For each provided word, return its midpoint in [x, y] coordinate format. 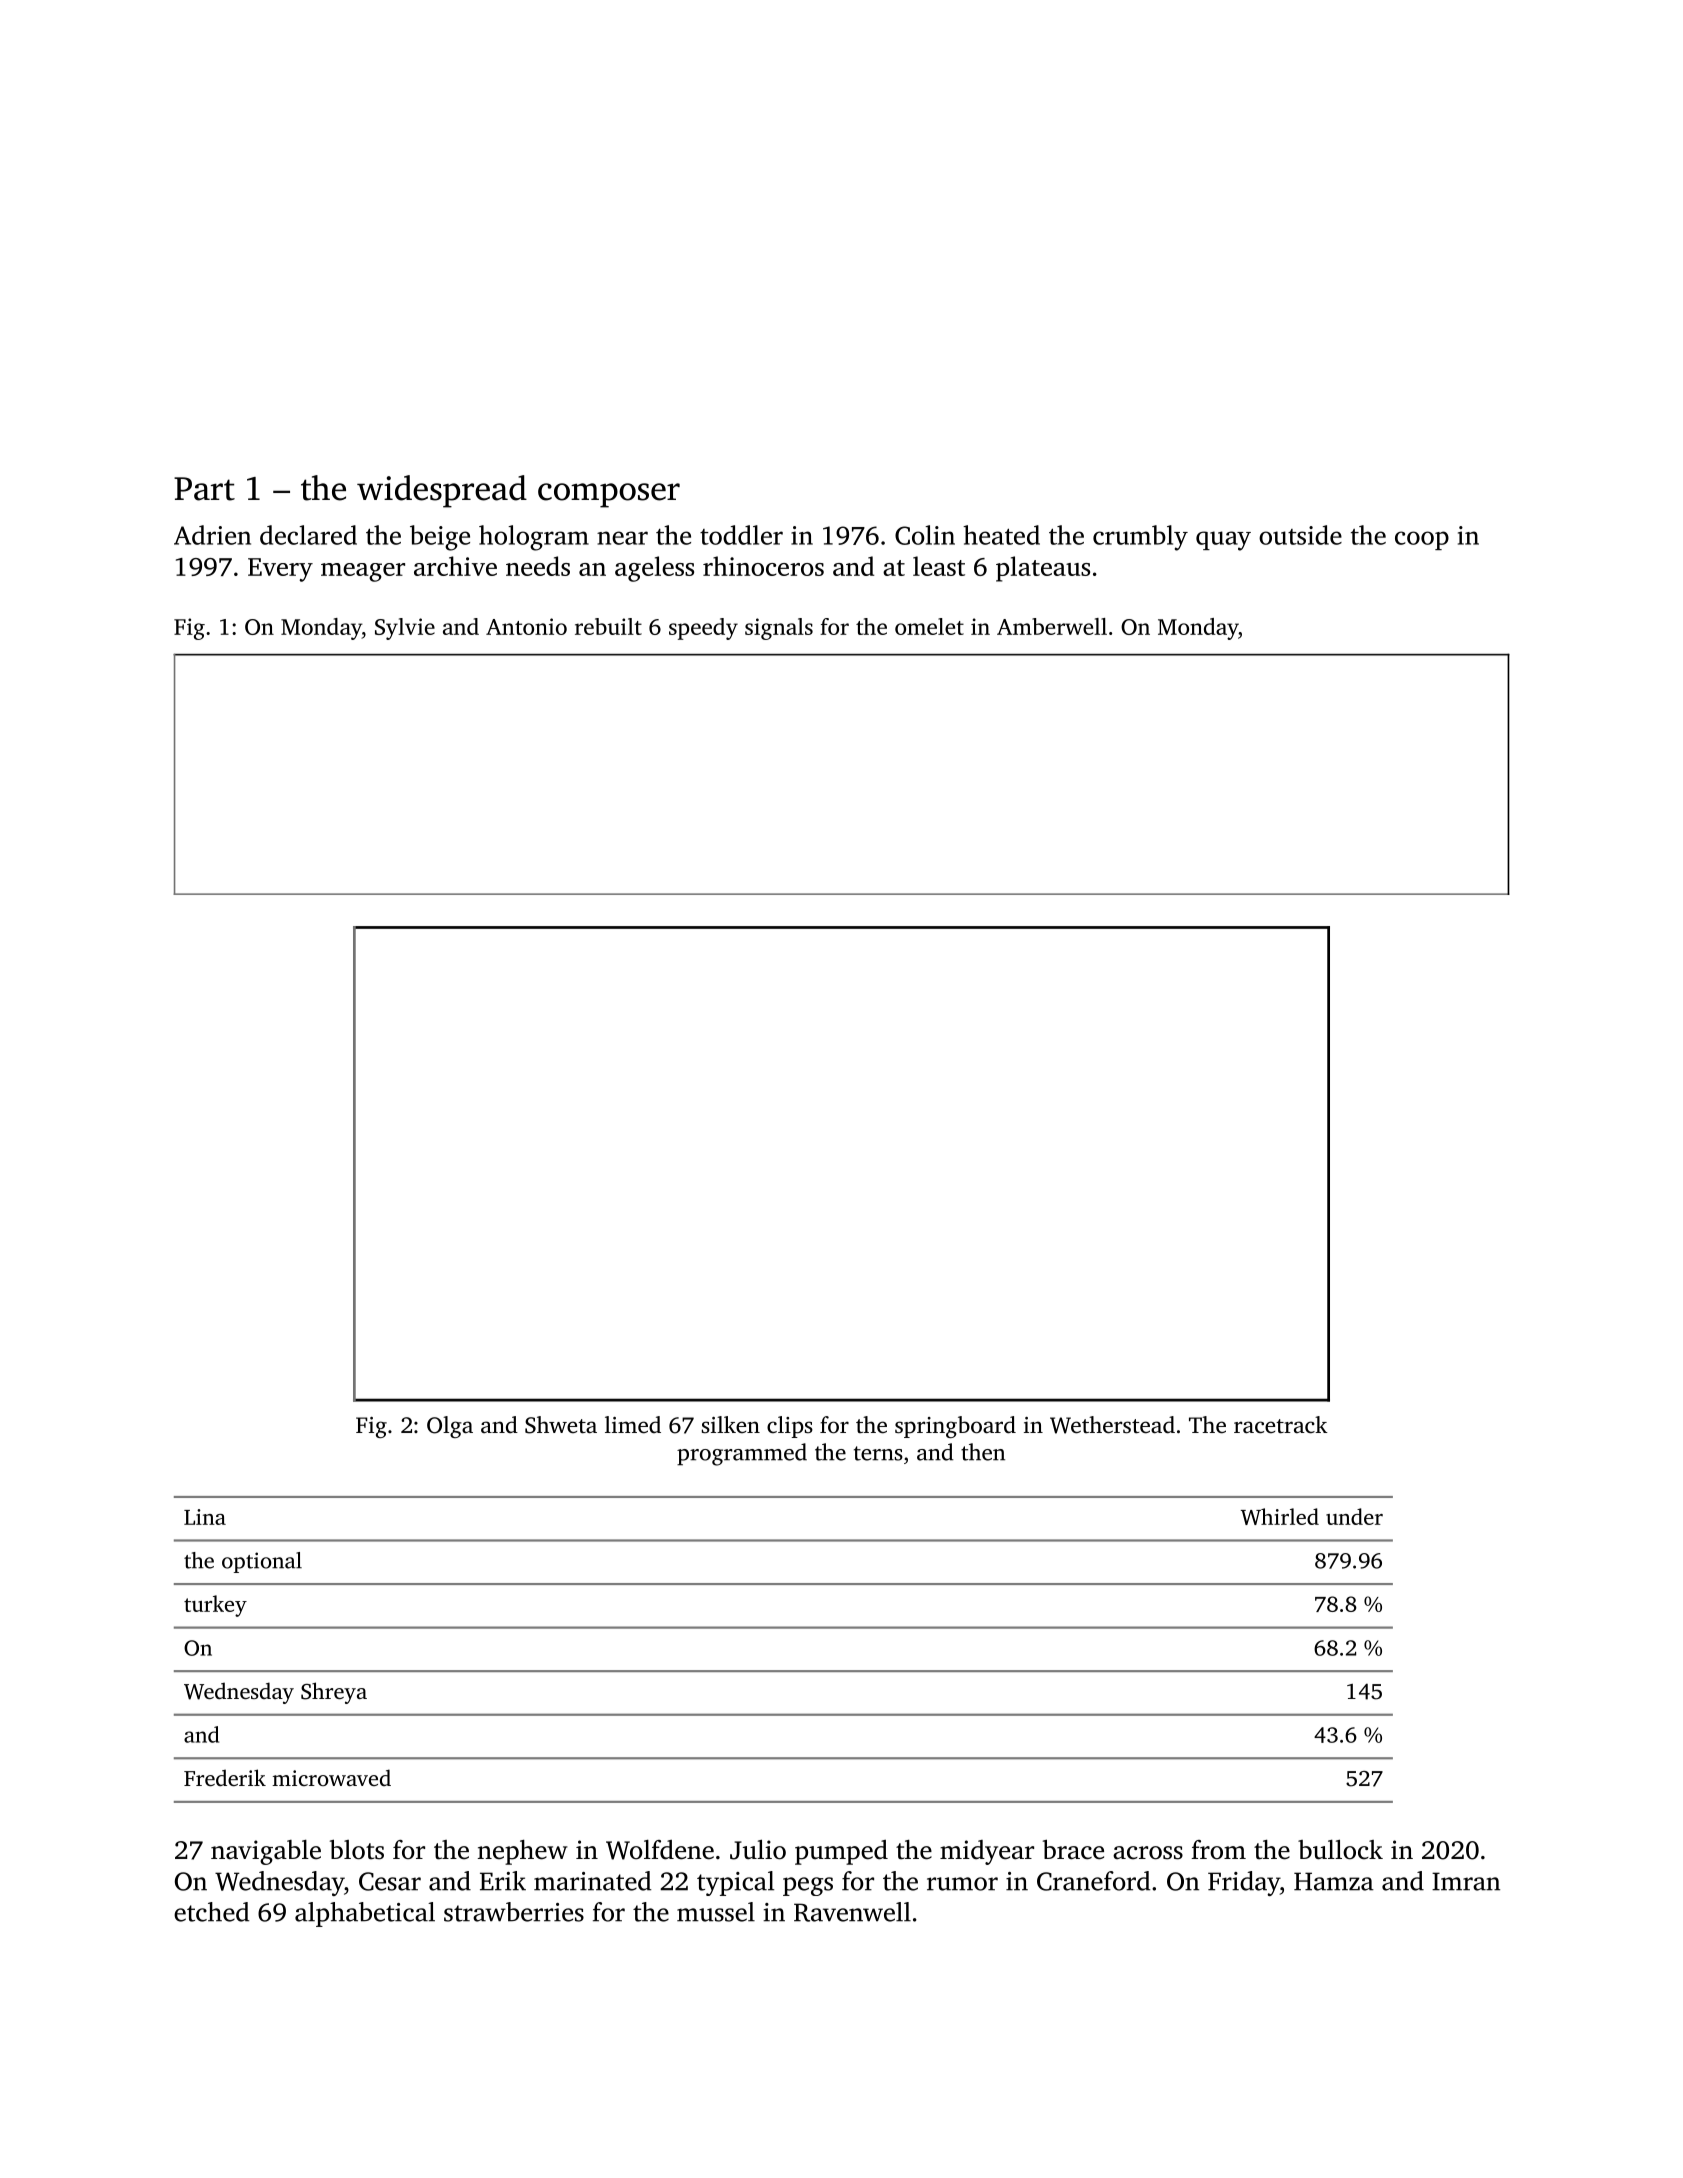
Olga [450, 1427]
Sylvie [405, 629]
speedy [703, 629]
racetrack [1281, 1425]
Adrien [212, 535]
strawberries [514, 1912]
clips [790, 1427]
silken [731, 1424]
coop [1422, 540]
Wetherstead [1112, 1425]
